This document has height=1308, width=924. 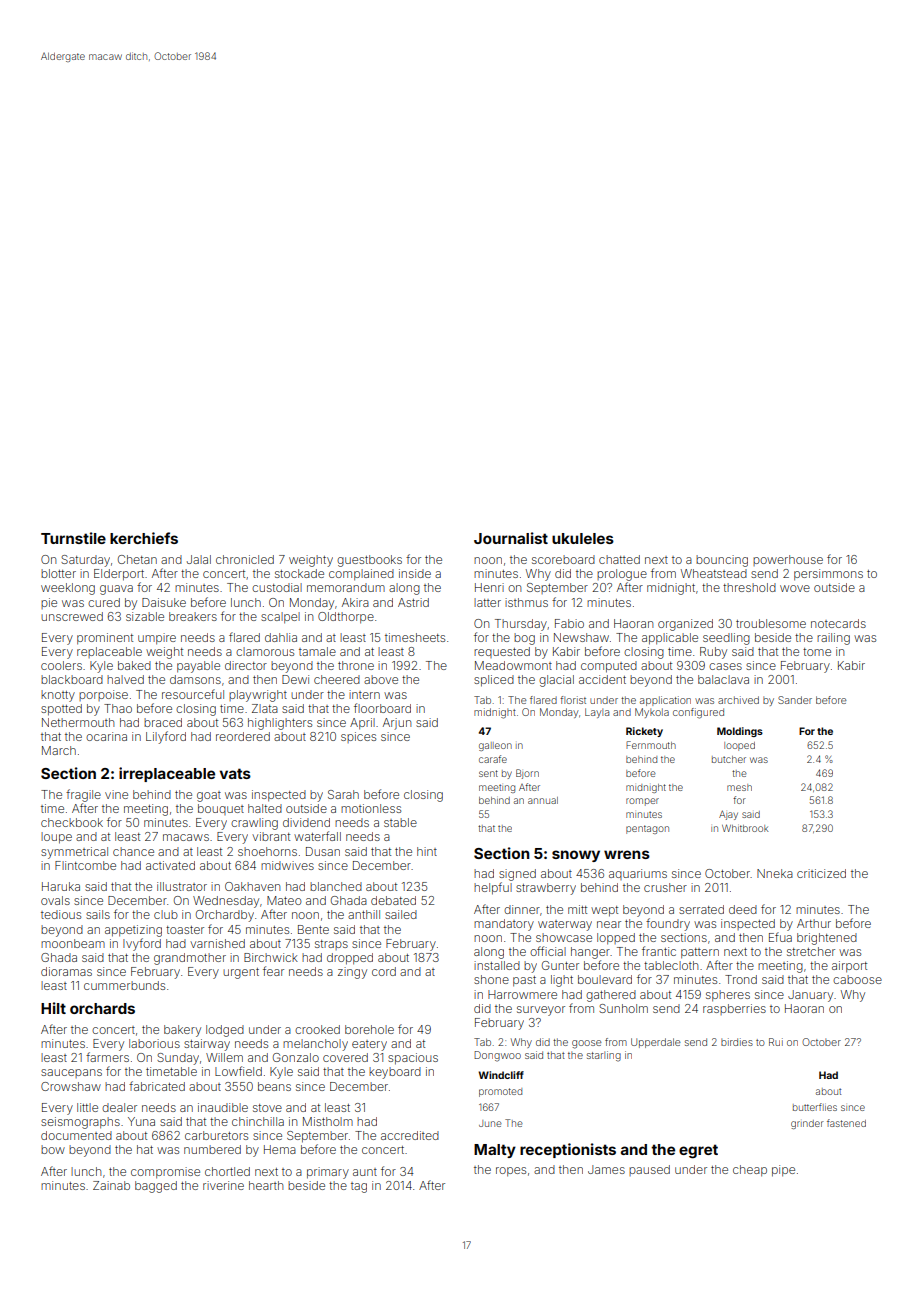 I want to click on installed, so click(x=497, y=965).
